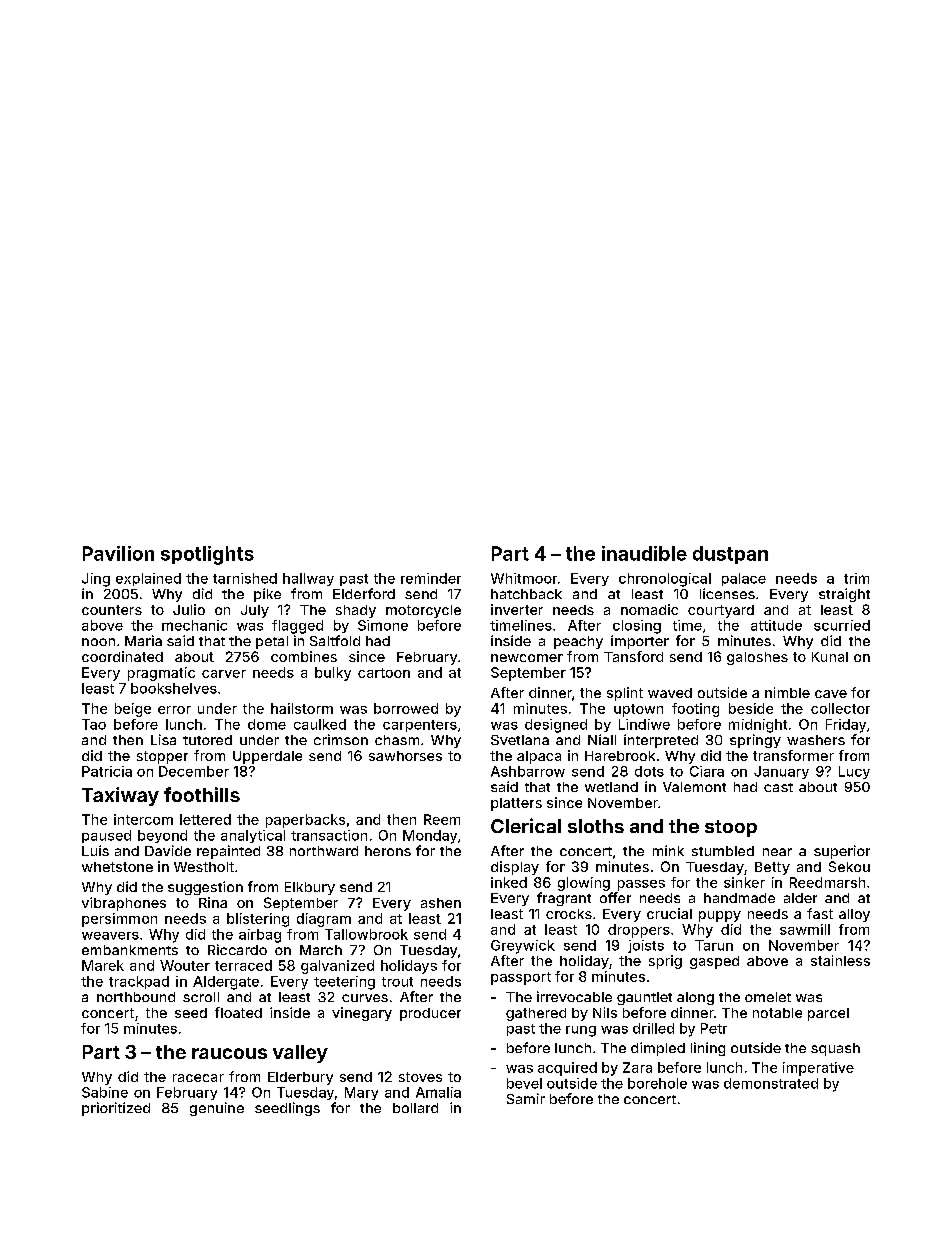 The width and height of the screenshot is (952, 1233). Describe the element at coordinates (112, 610) in the screenshot. I see `counters` at that location.
